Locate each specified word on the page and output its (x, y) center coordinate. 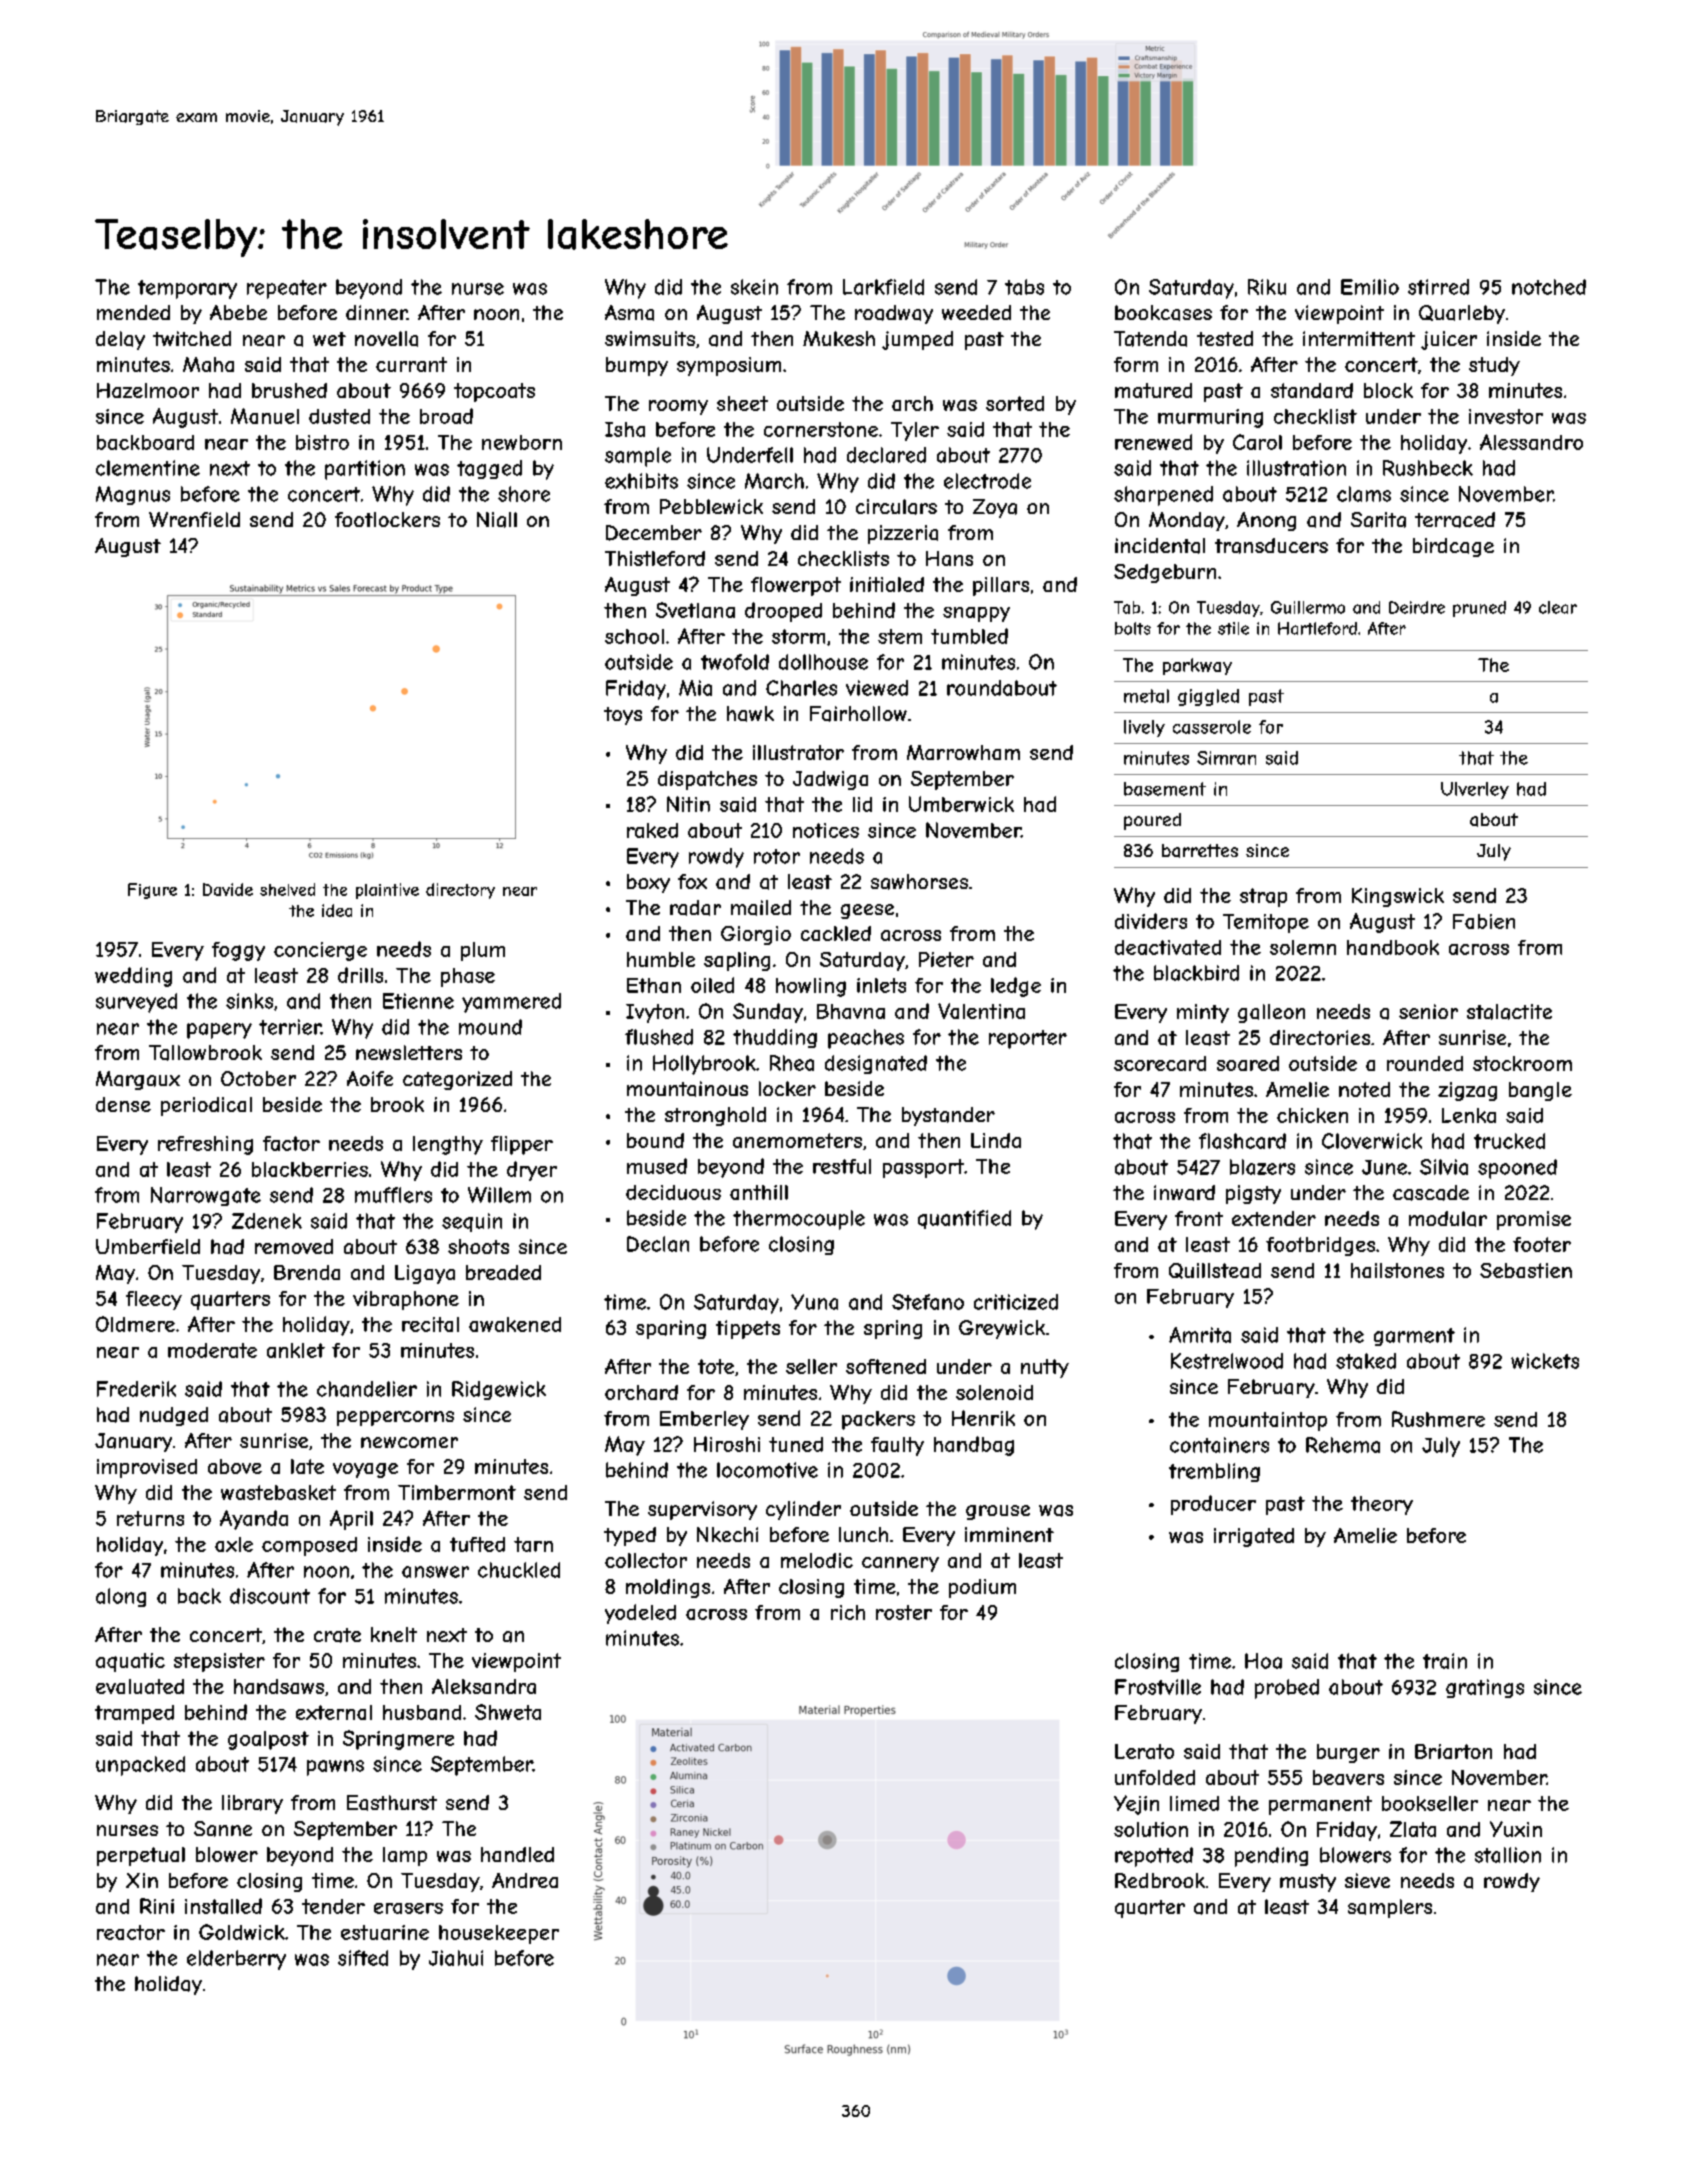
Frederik (136, 1389)
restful (842, 1166)
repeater (287, 289)
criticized (1016, 1302)
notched (1549, 287)
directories (1320, 1037)
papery (219, 1031)
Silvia (1444, 1167)
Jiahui (456, 1958)
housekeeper (499, 1934)
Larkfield (883, 287)
